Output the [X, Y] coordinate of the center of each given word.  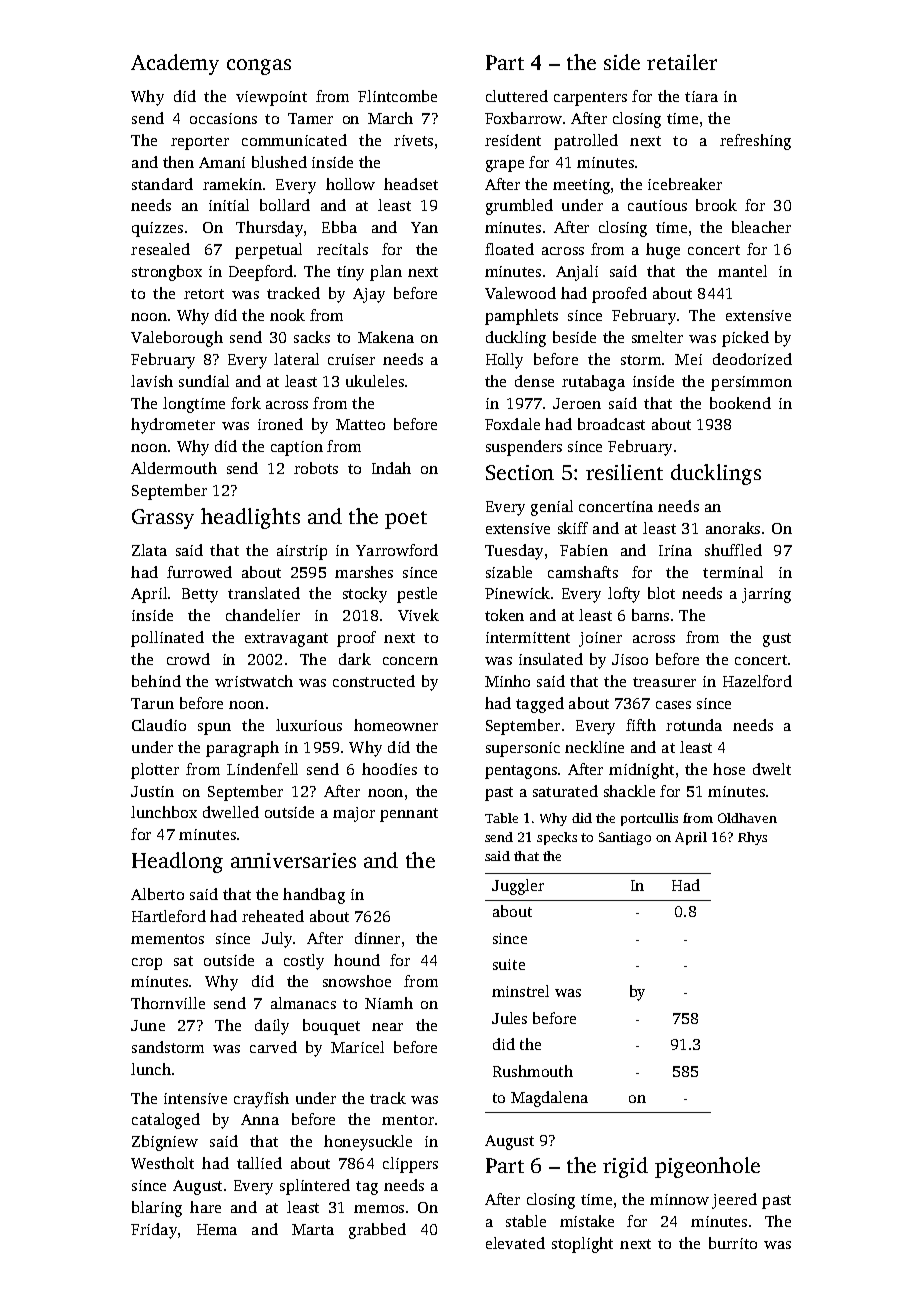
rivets [413, 140]
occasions [223, 118]
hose [729, 769]
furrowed [199, 572]
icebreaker [685, 184]
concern [410, 661]
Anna [260, 1119]
